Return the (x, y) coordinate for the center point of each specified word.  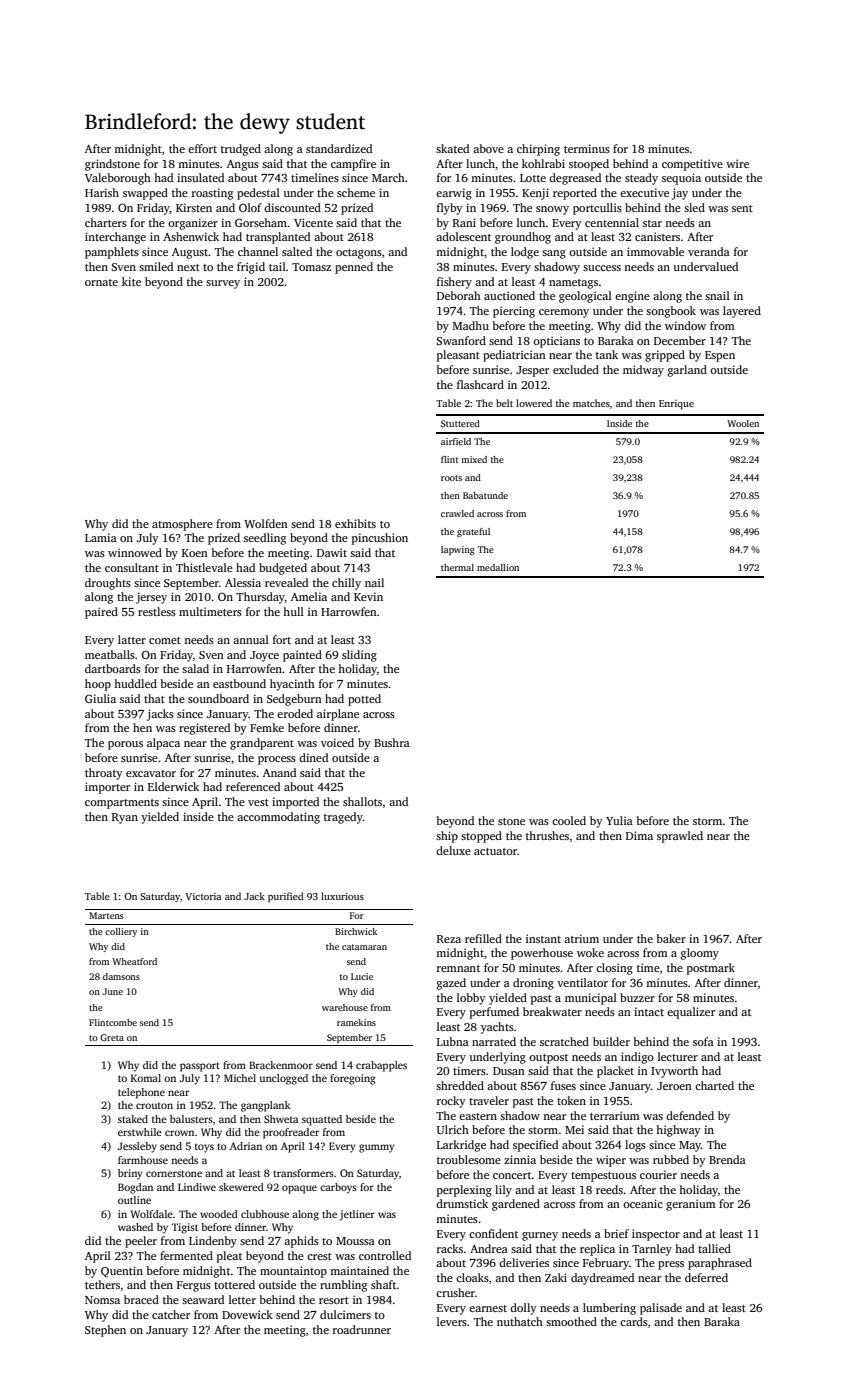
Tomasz (311, 267)
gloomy (700, 954)
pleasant (458, 356)
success (602, 268)
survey (223, 284)
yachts (497, 1028)
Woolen (743, 423)
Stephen (105, 1331)
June (113, 991)
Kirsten (194, 207)
